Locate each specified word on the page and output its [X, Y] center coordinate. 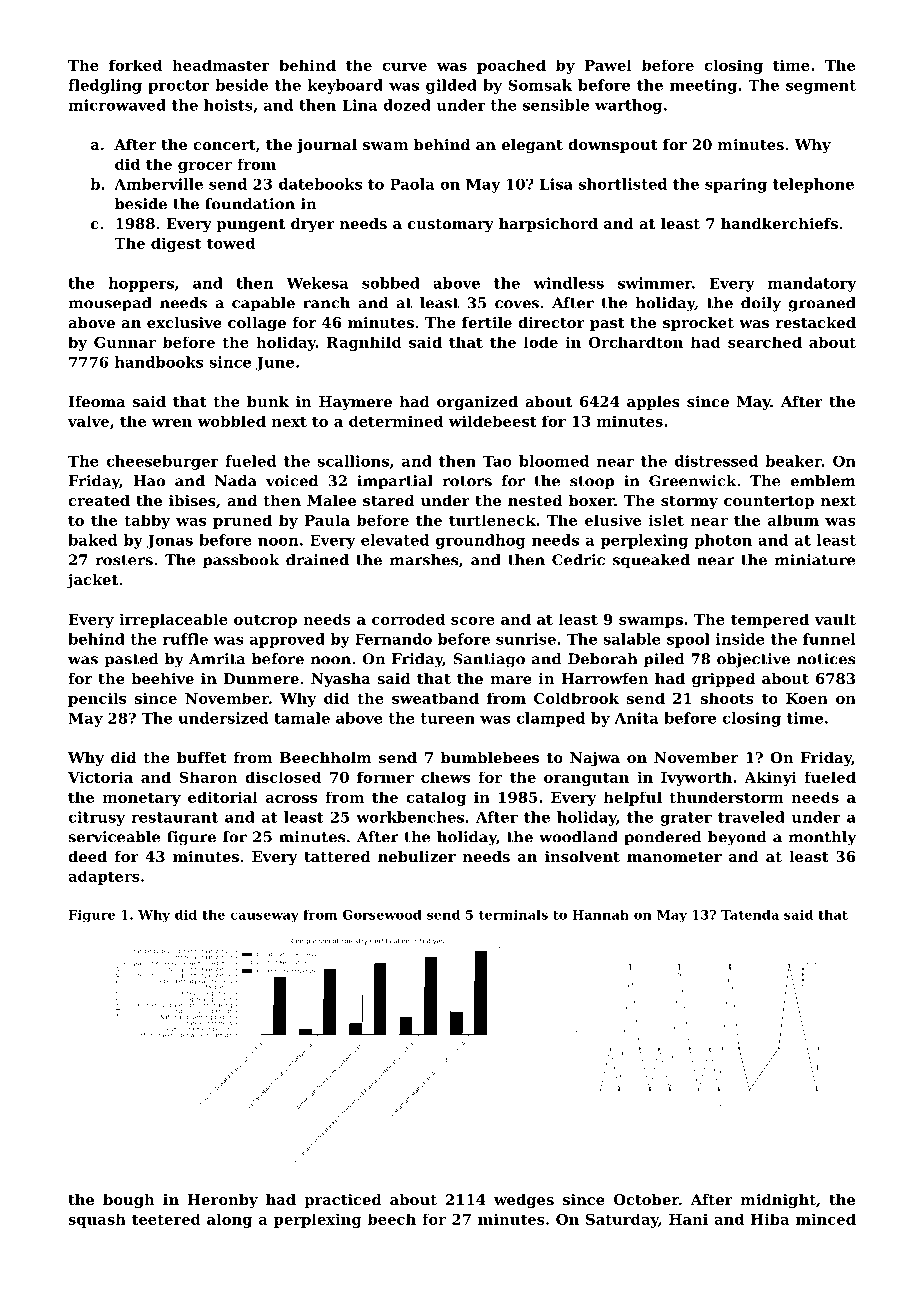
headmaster [221, 65]
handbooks [159, 362]
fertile [487, 322]
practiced [342, 1201]
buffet [202, 757]
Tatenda [750, 915]
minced [826, 1219]
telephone [813, 185]
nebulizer [417, 856]
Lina [359, 105]
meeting [703, 86]
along [229, 1220]
